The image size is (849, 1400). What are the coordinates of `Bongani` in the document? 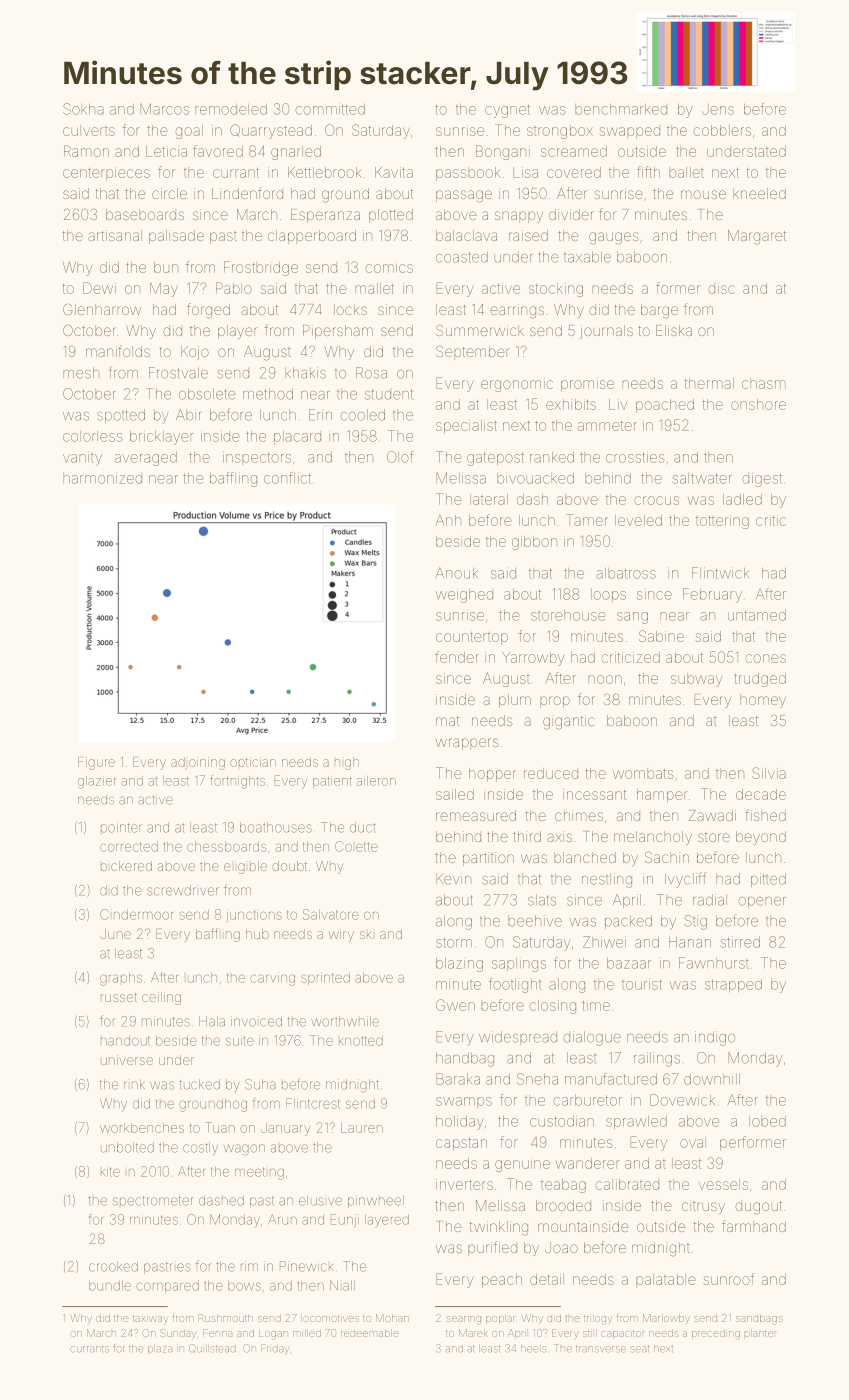 It's located at (503, 152).
